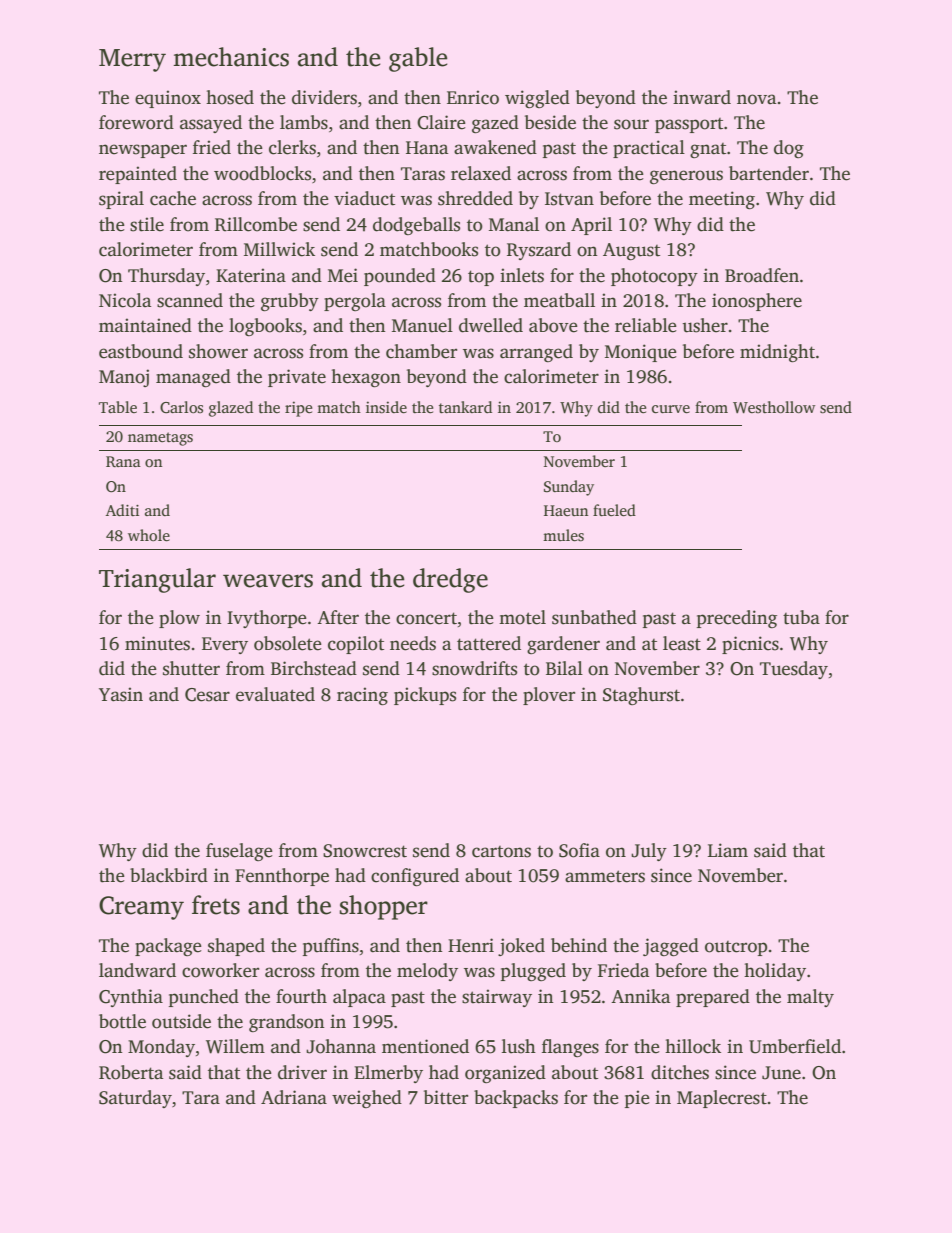  Describe the element at coordinates (225, 645) in the screenshot. I see `Every` at that location.
